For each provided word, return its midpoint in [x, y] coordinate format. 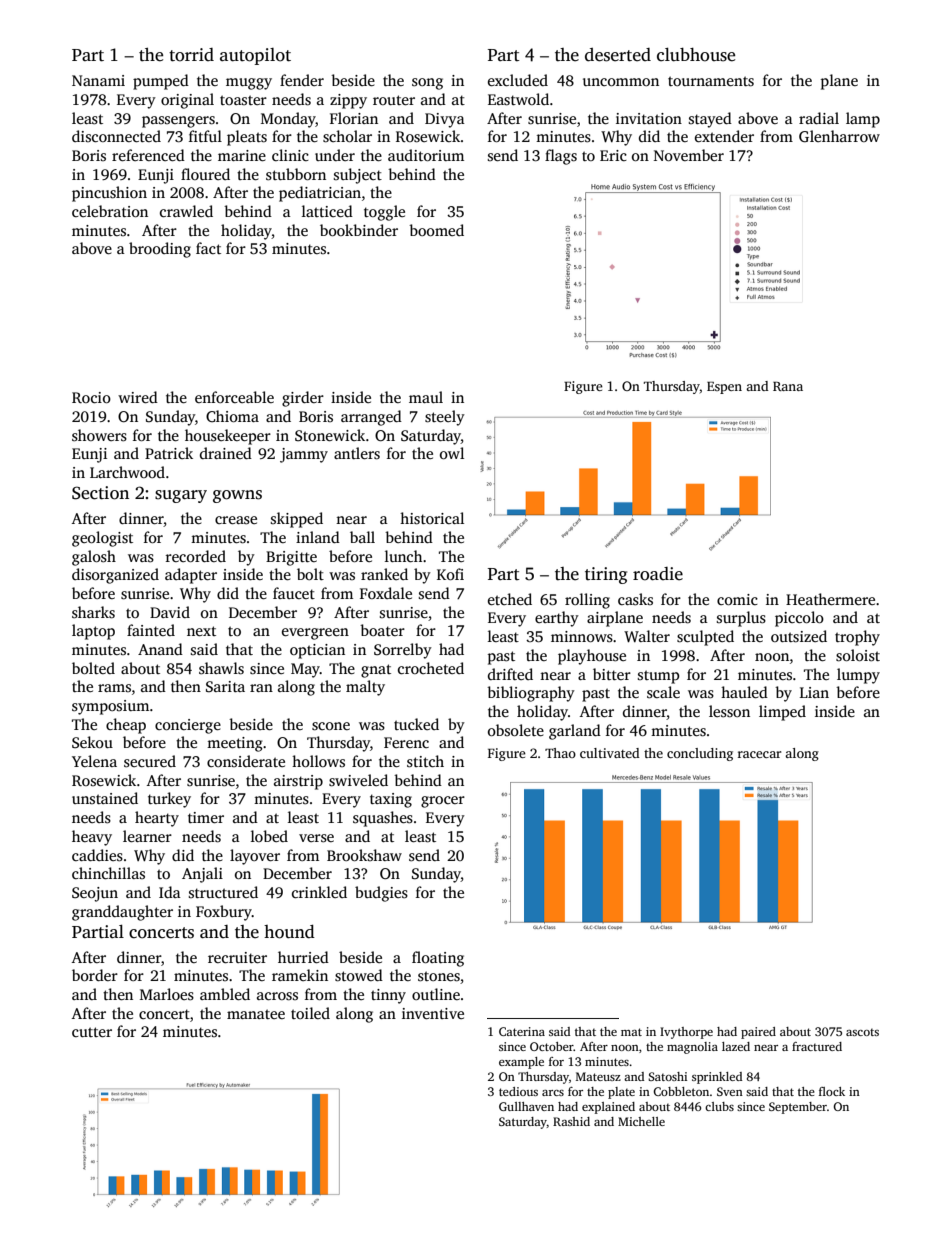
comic [737, 599]
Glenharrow [839, 136]
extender [724, 136]
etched [510, 599]
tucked [416, 724]
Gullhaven [526, 1106]
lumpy [858, 676]
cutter [92, 1032]
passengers [178, 122]
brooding [160, 250]
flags [561, 157]
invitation [649, 118]
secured [150, 761]
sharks [93, 612]
